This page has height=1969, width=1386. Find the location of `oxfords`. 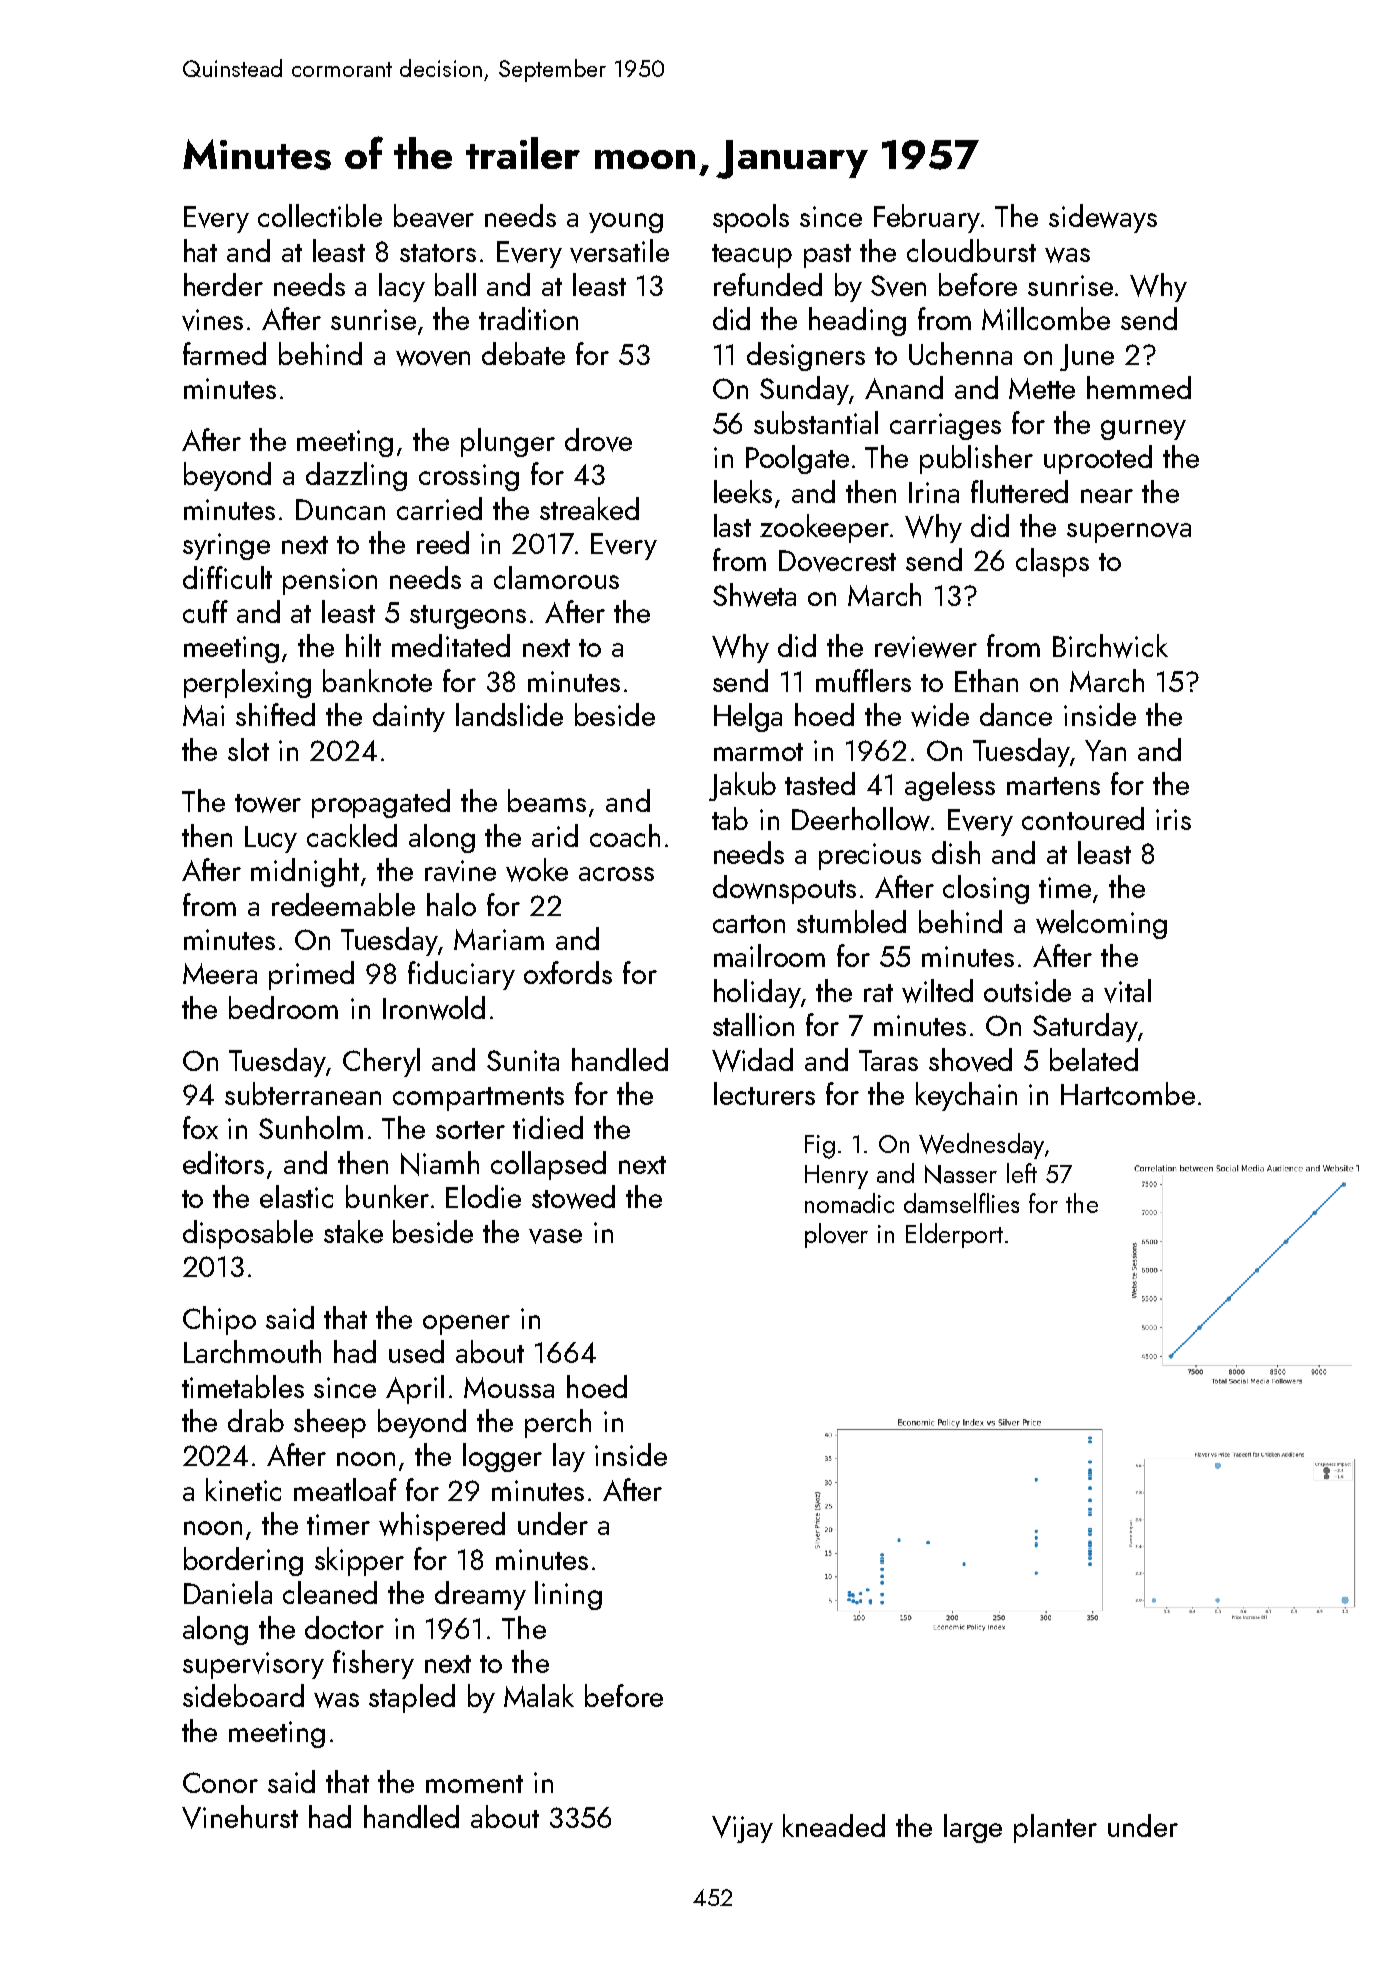

oxfords is located at coordinates (568, 972).
